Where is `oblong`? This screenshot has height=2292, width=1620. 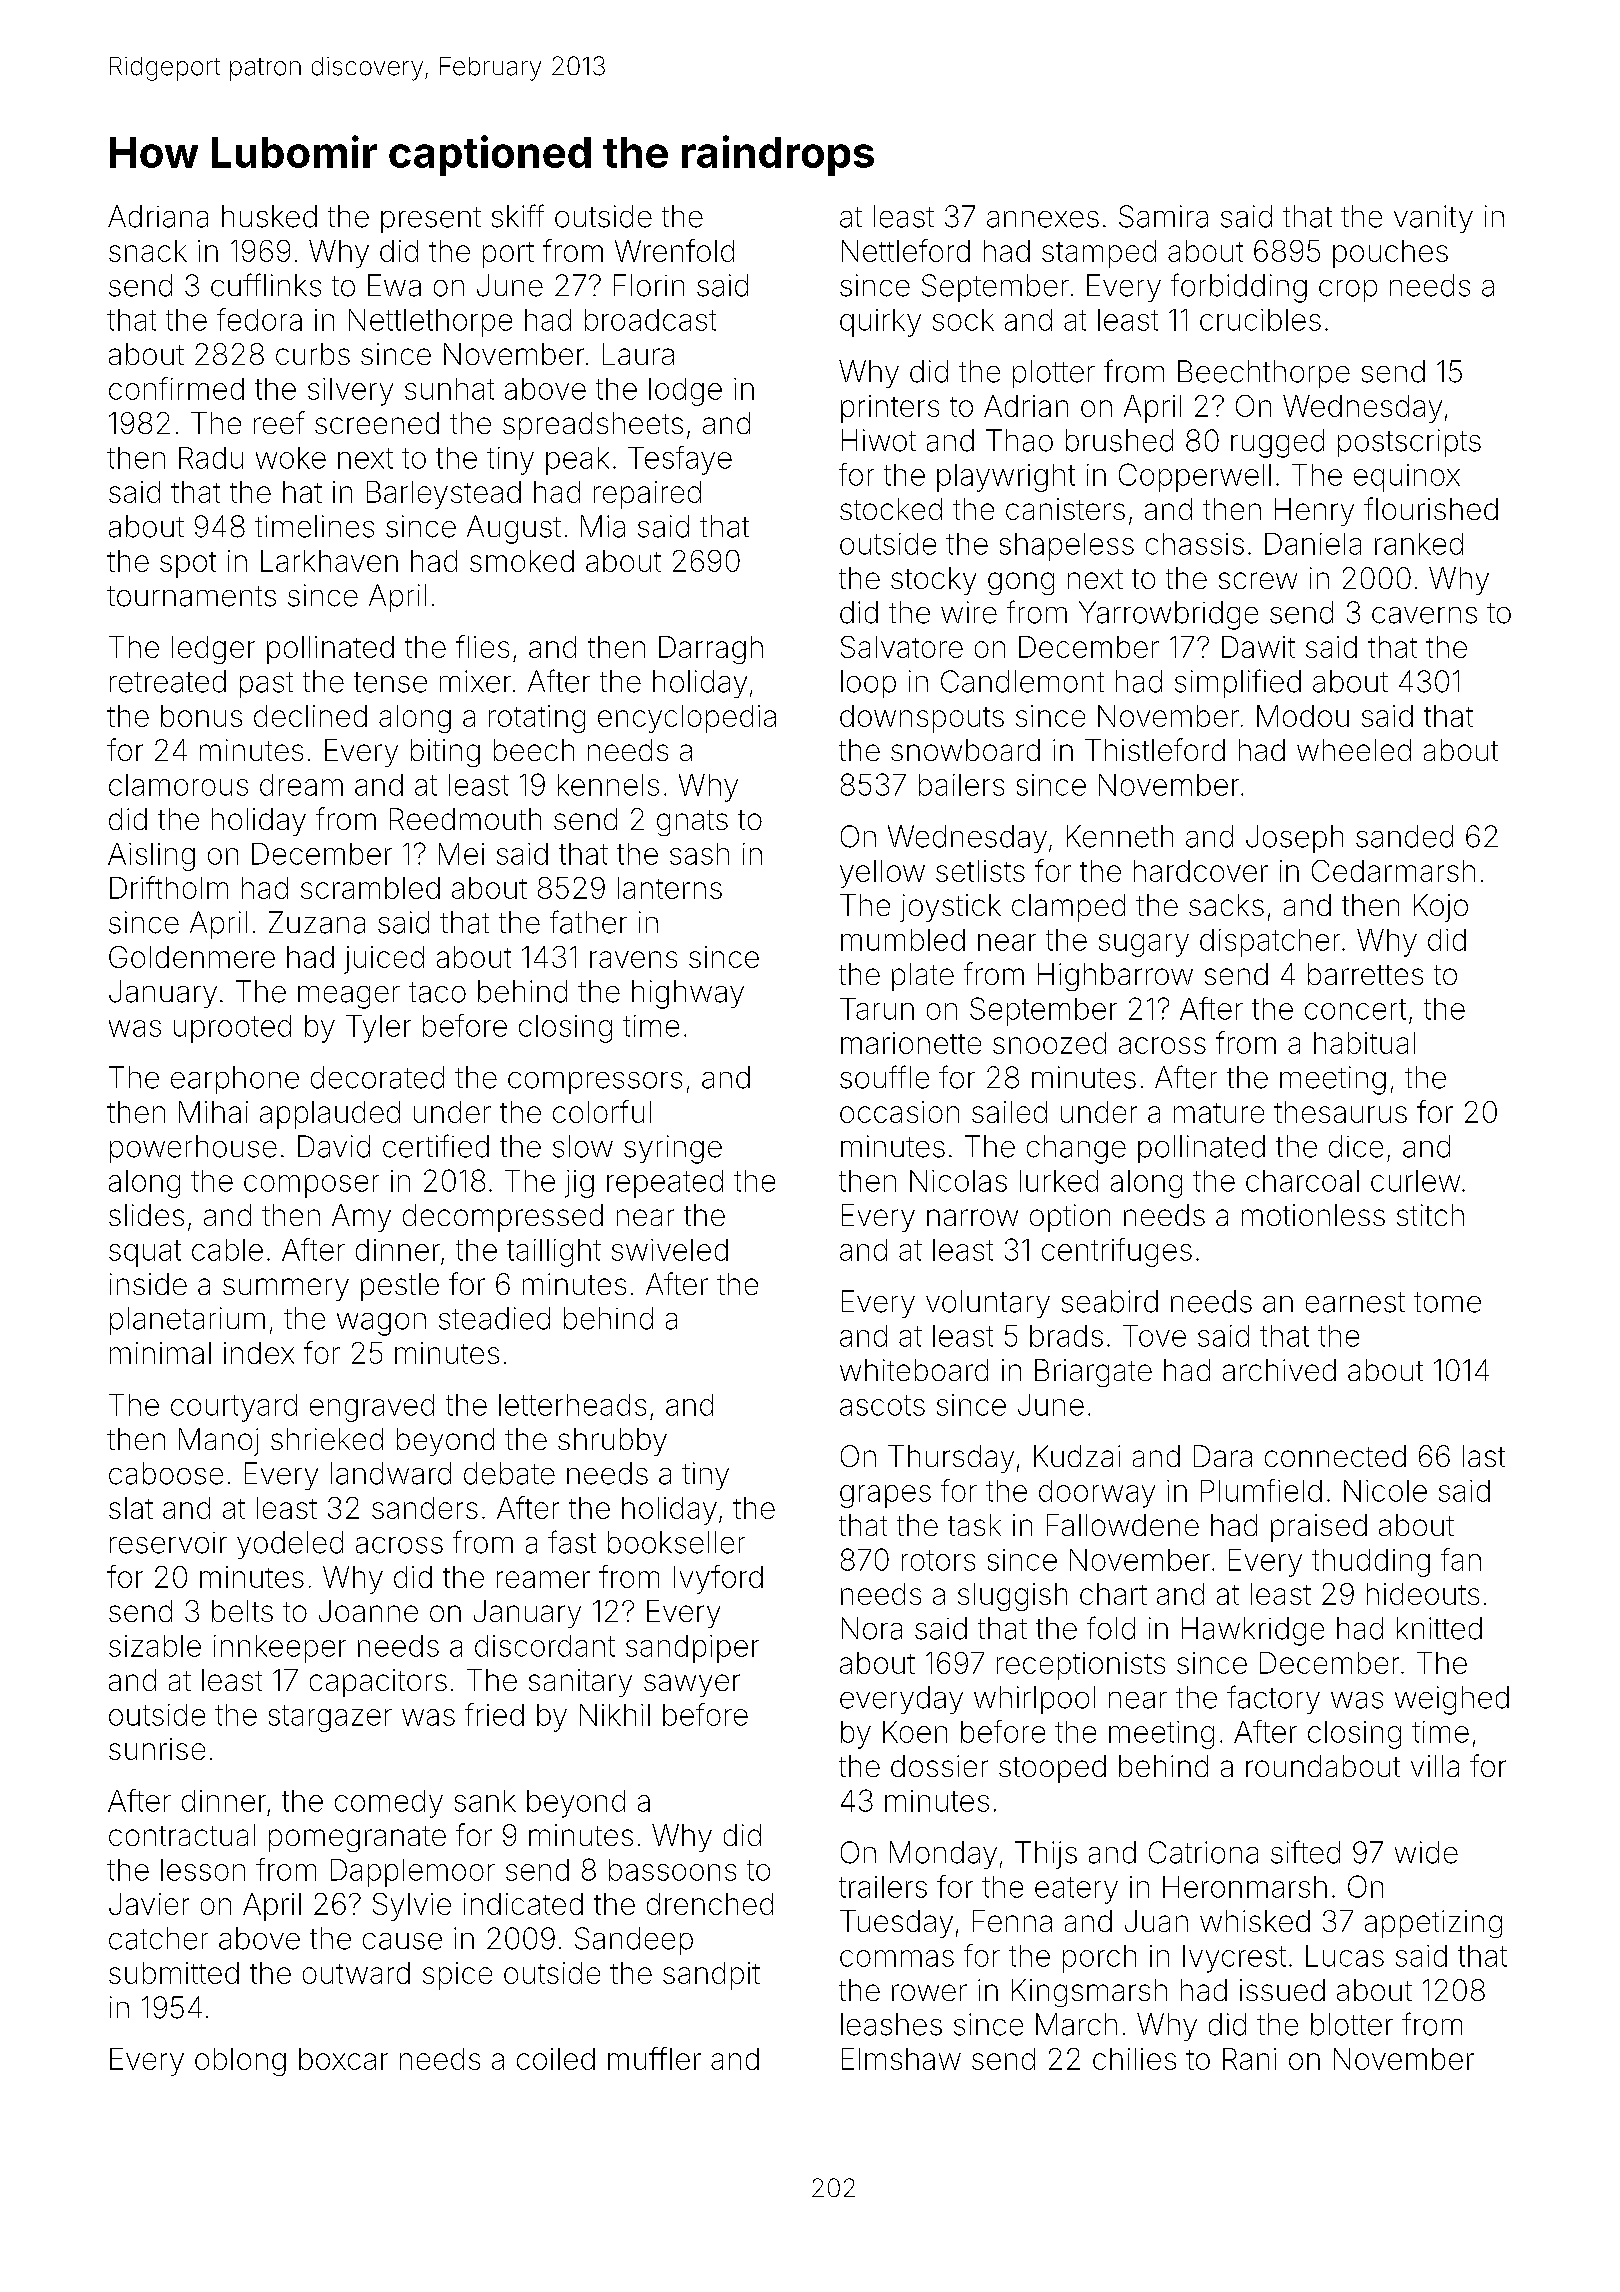
oblong is located at coordinates (240, 2062).
